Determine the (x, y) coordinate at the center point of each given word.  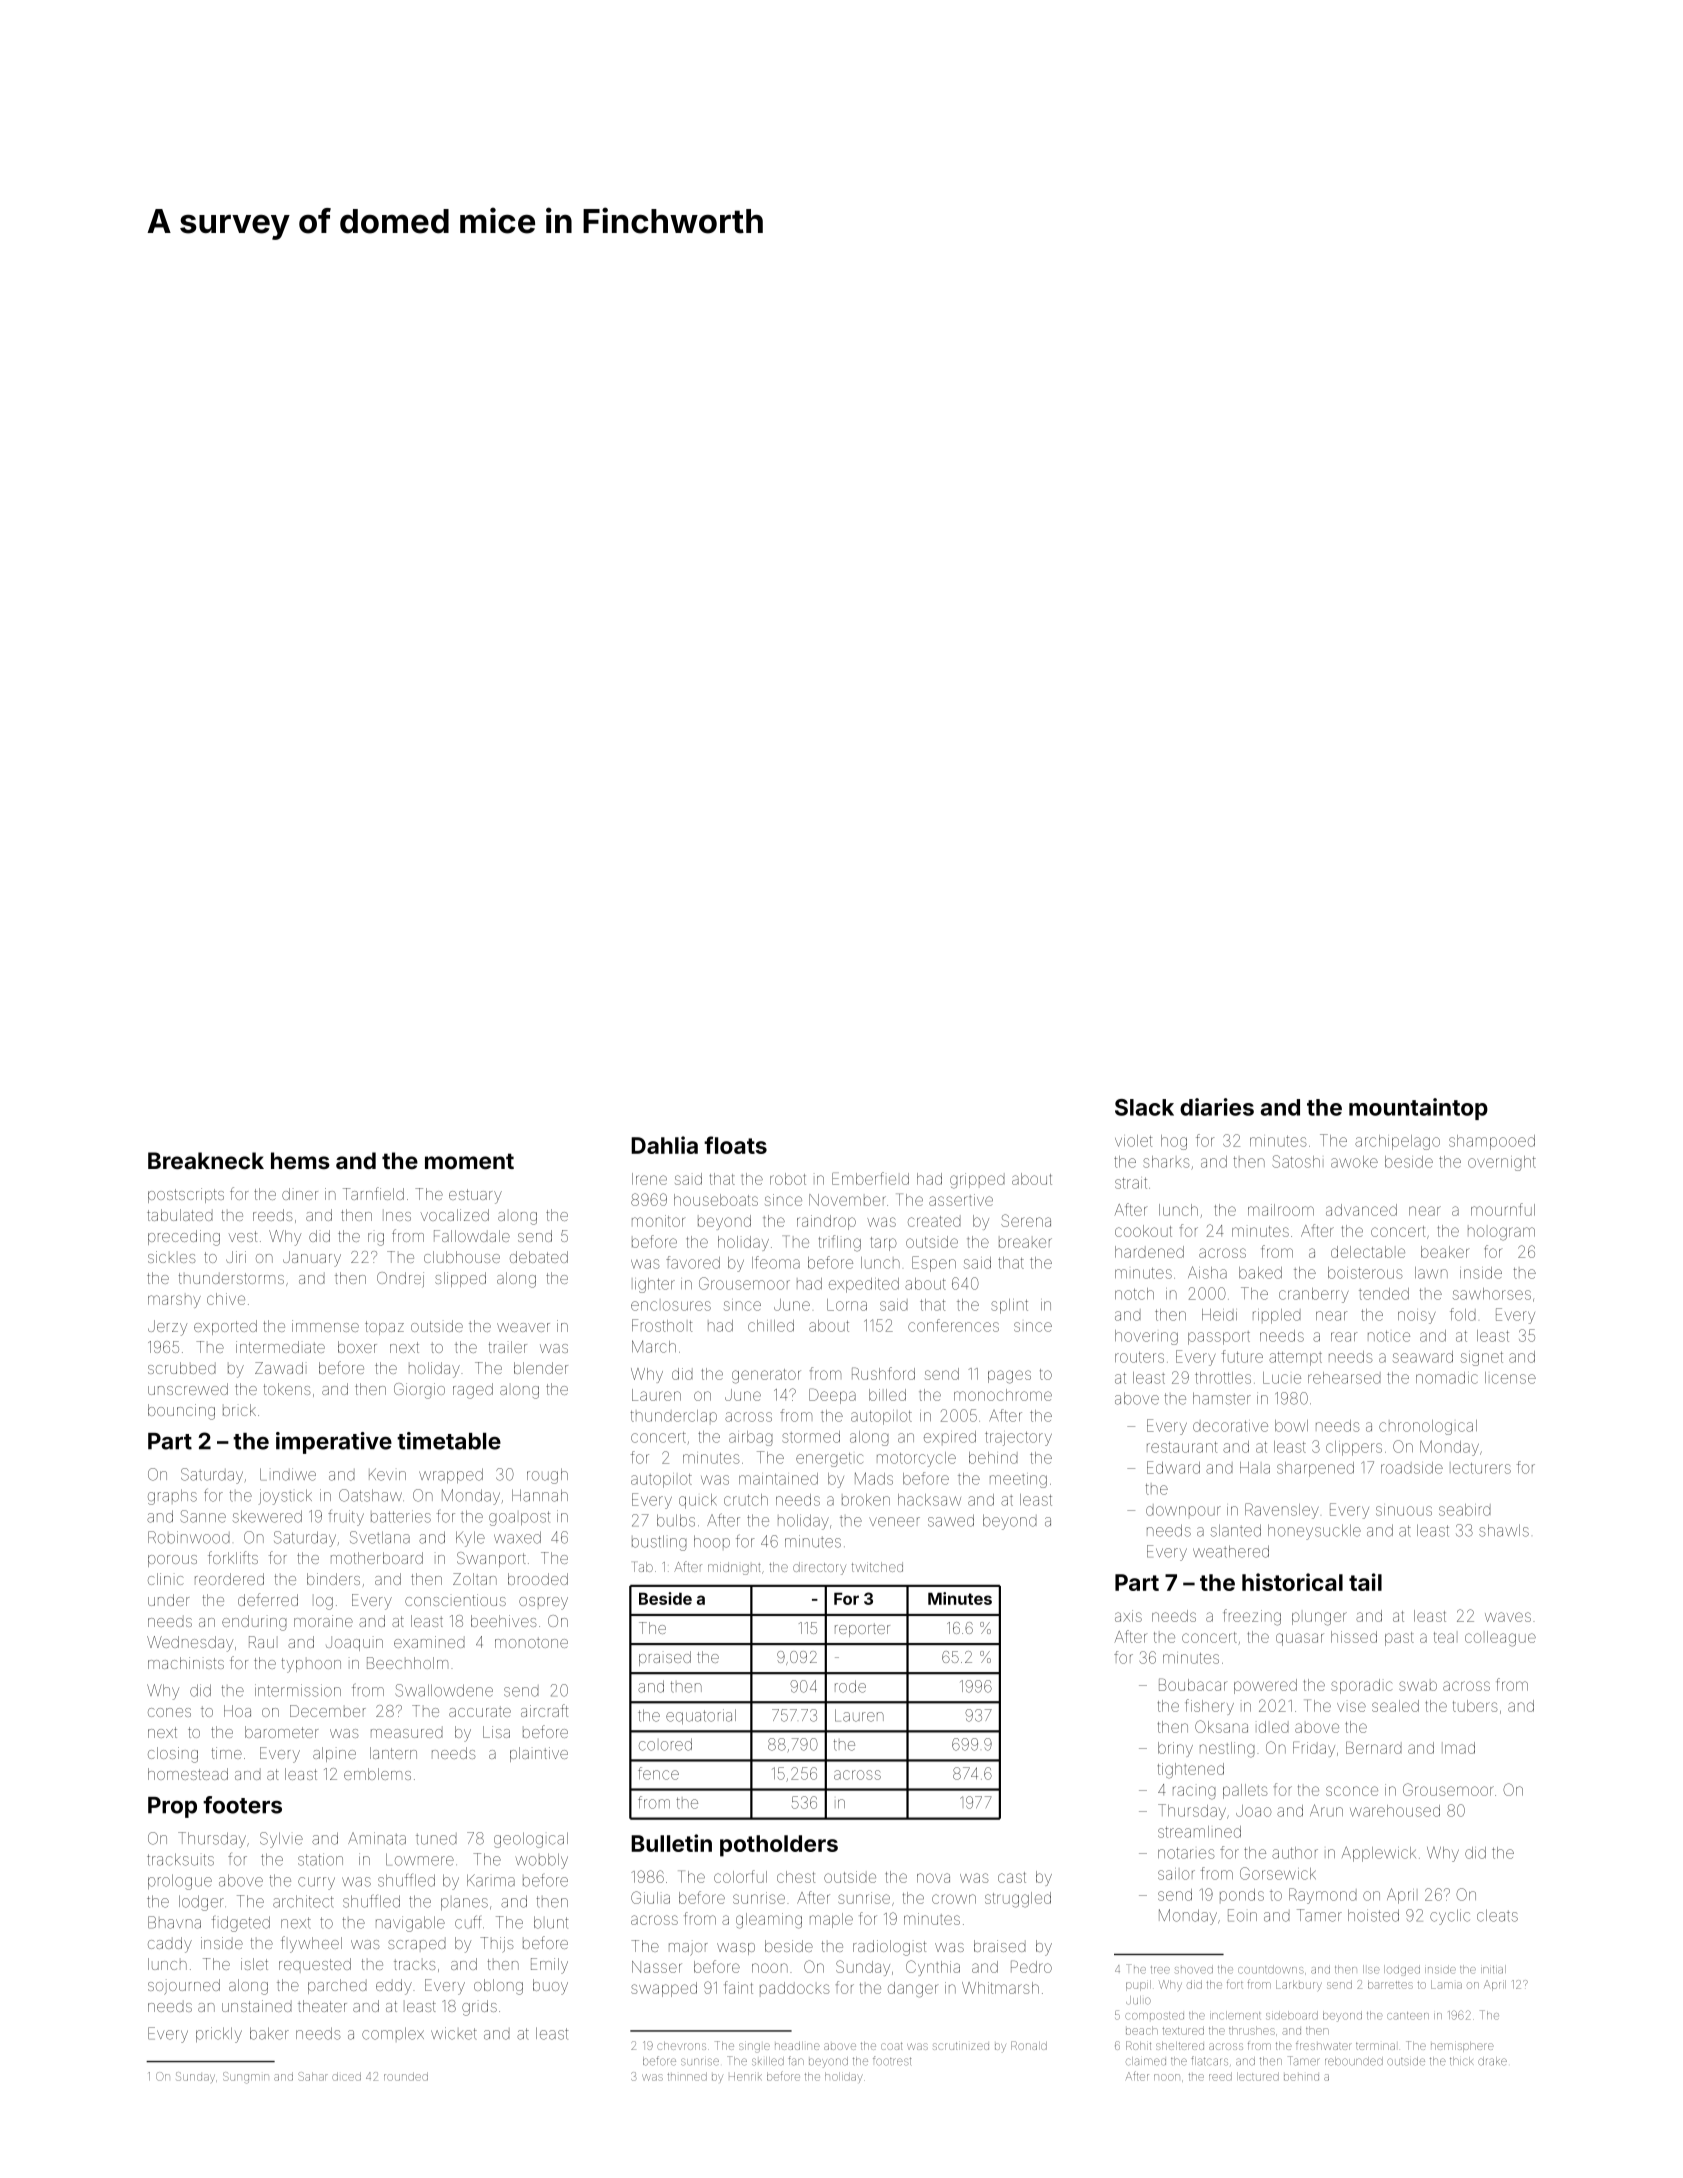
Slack (1144, 1107)
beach (1142, 2030)
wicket (454, 2033)
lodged (1402, 1970)
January (312, 1259)
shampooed (1492, 1142)
